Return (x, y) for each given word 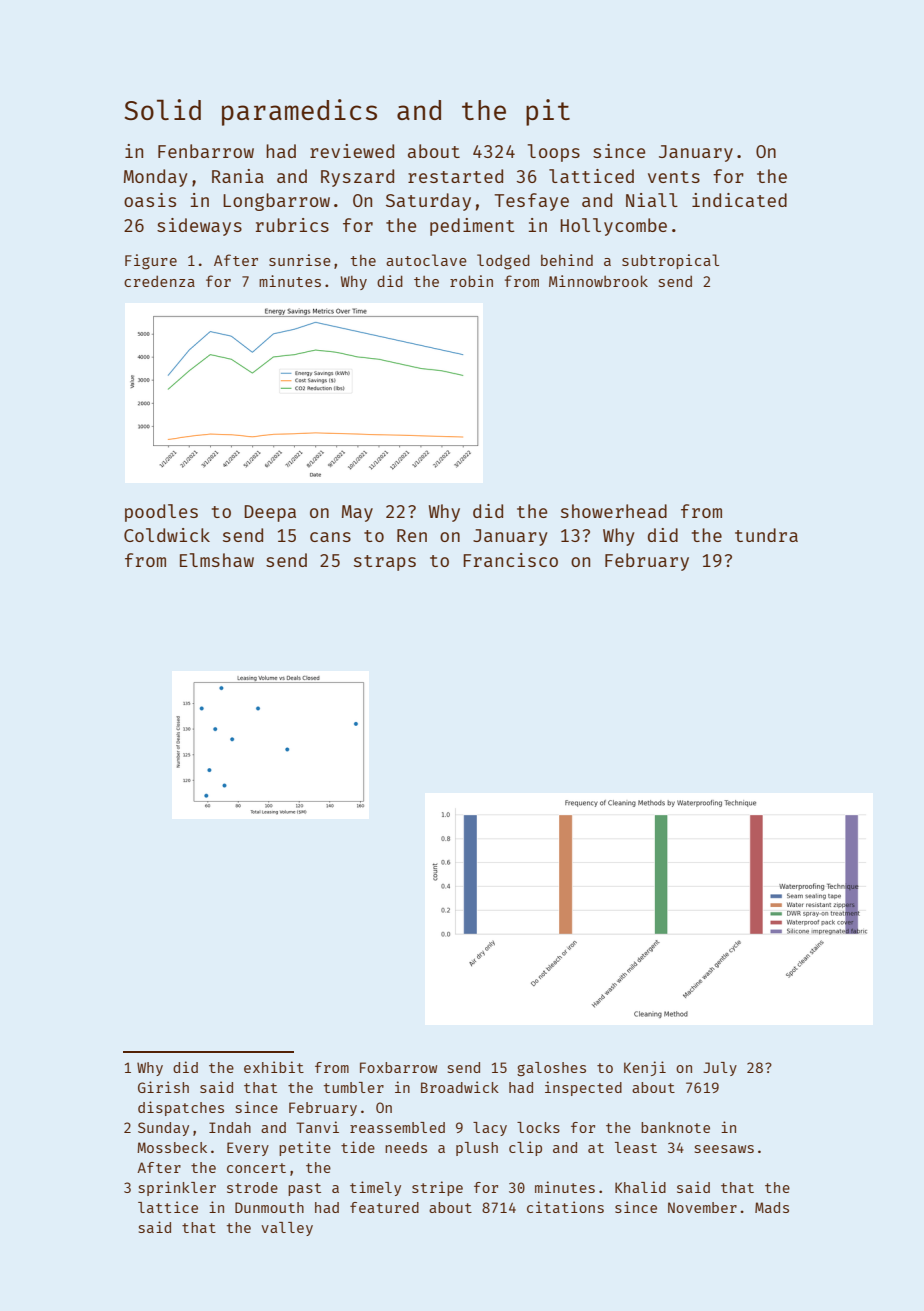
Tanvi (317, 1127)
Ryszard (357, 178)
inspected (583, 1088)
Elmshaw (217, 560)
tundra (766, 535)
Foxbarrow (398, 1067)
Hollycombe (613, 227)
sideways (199, 227)
